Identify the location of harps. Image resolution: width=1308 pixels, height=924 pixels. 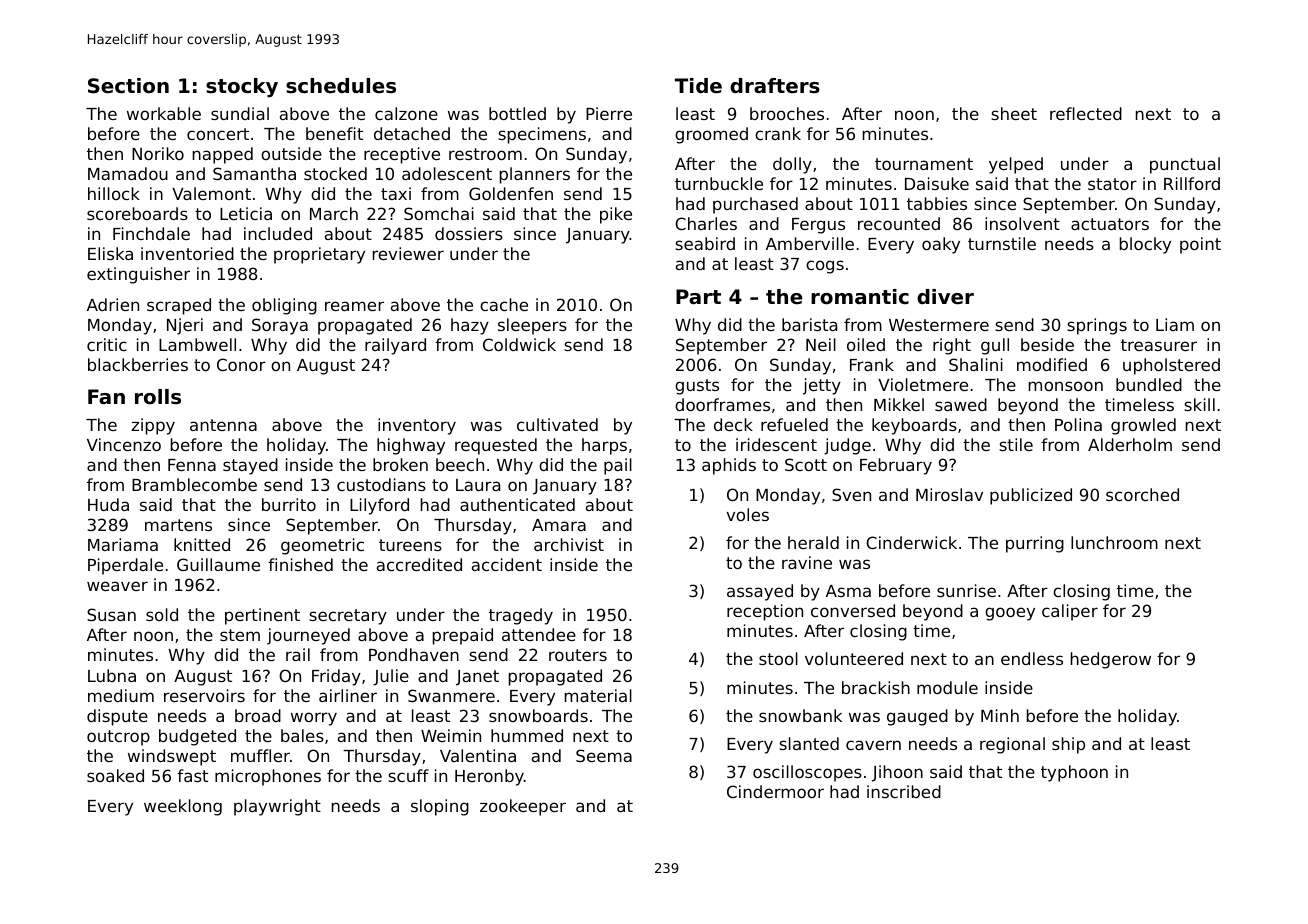
(604, 446).
